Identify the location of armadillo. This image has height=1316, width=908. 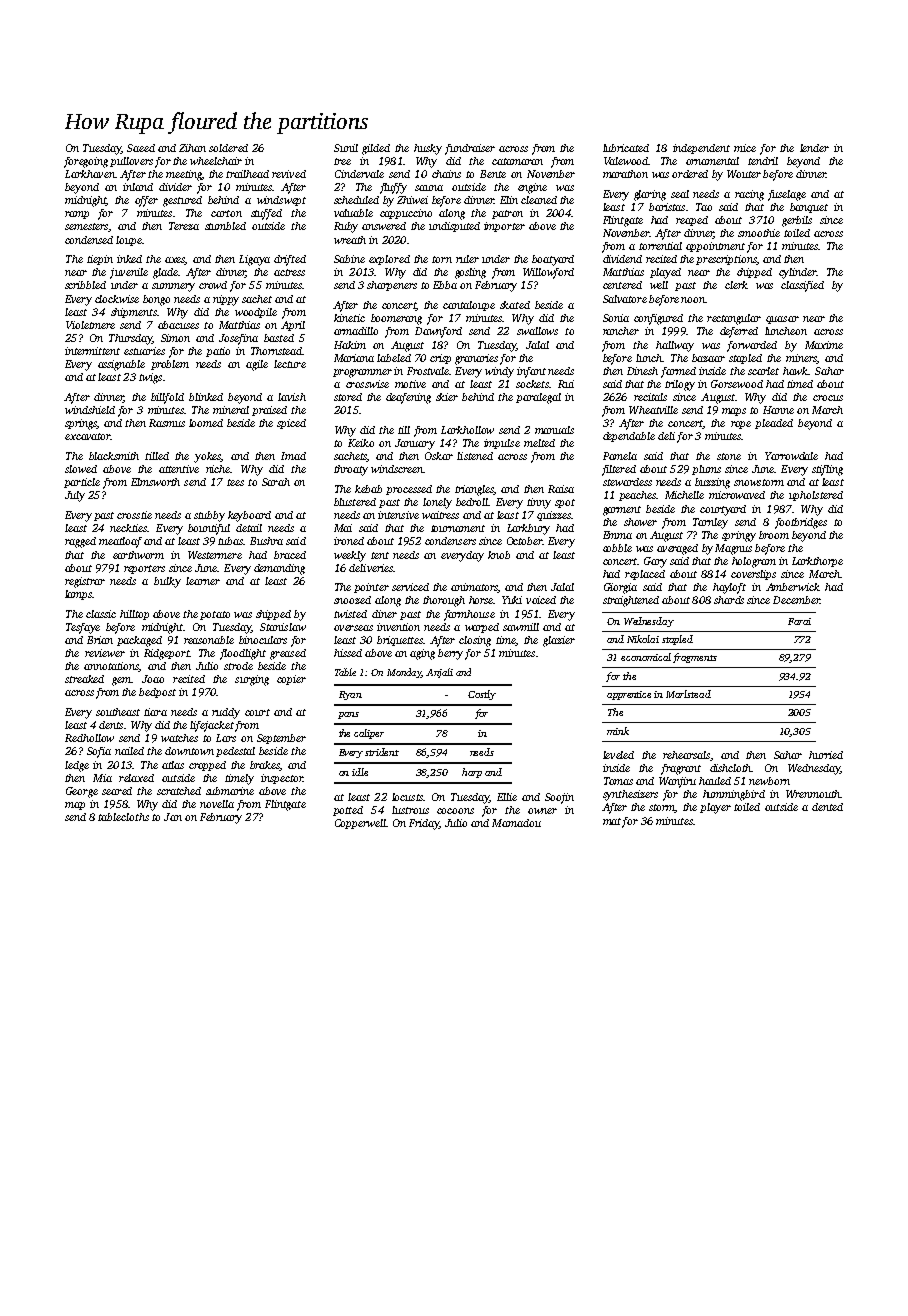
(356, 331).
